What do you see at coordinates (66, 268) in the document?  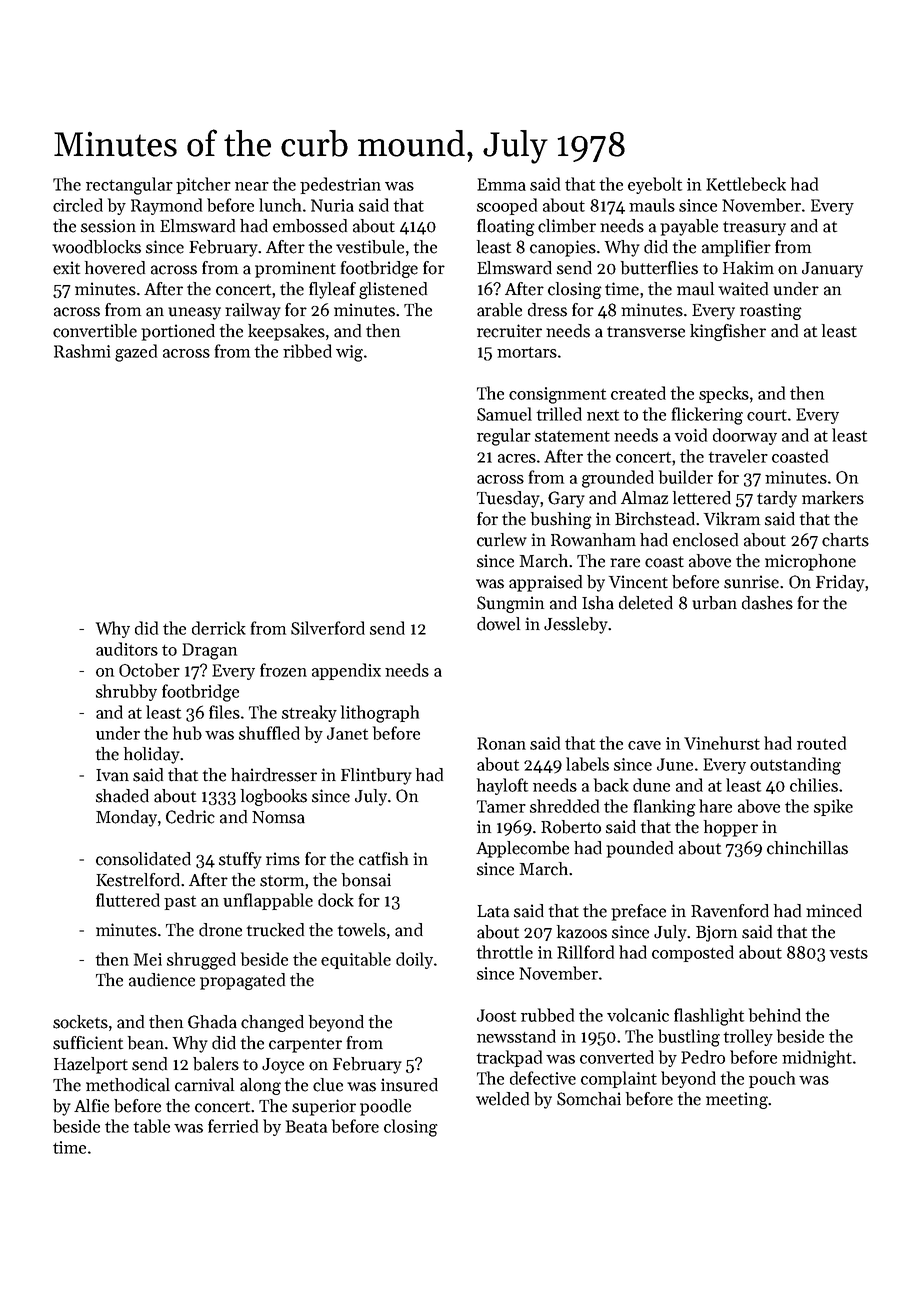 I see `exit` at bounding box center [66, 268].
